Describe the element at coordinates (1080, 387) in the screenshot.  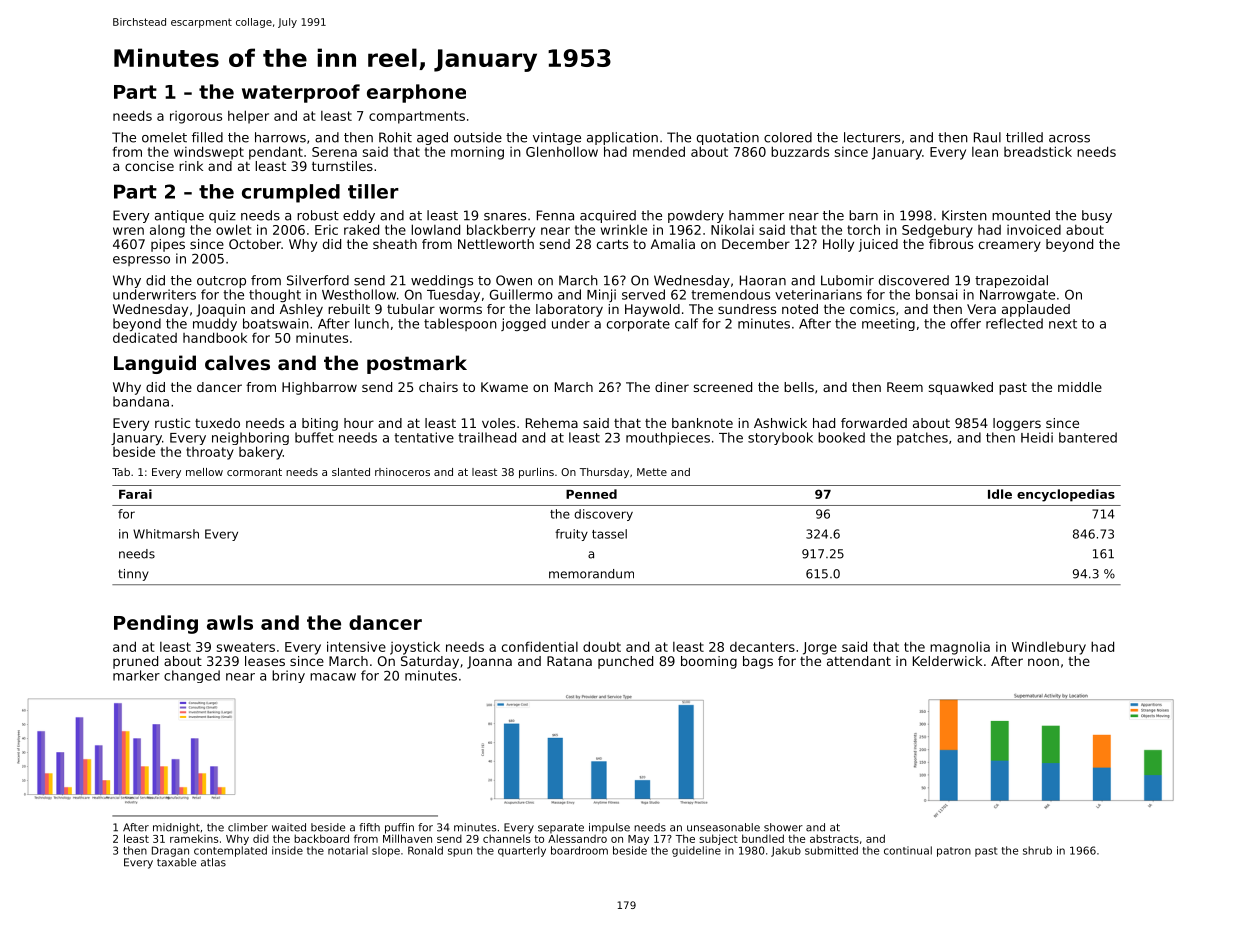
I see `middle` at that location.
